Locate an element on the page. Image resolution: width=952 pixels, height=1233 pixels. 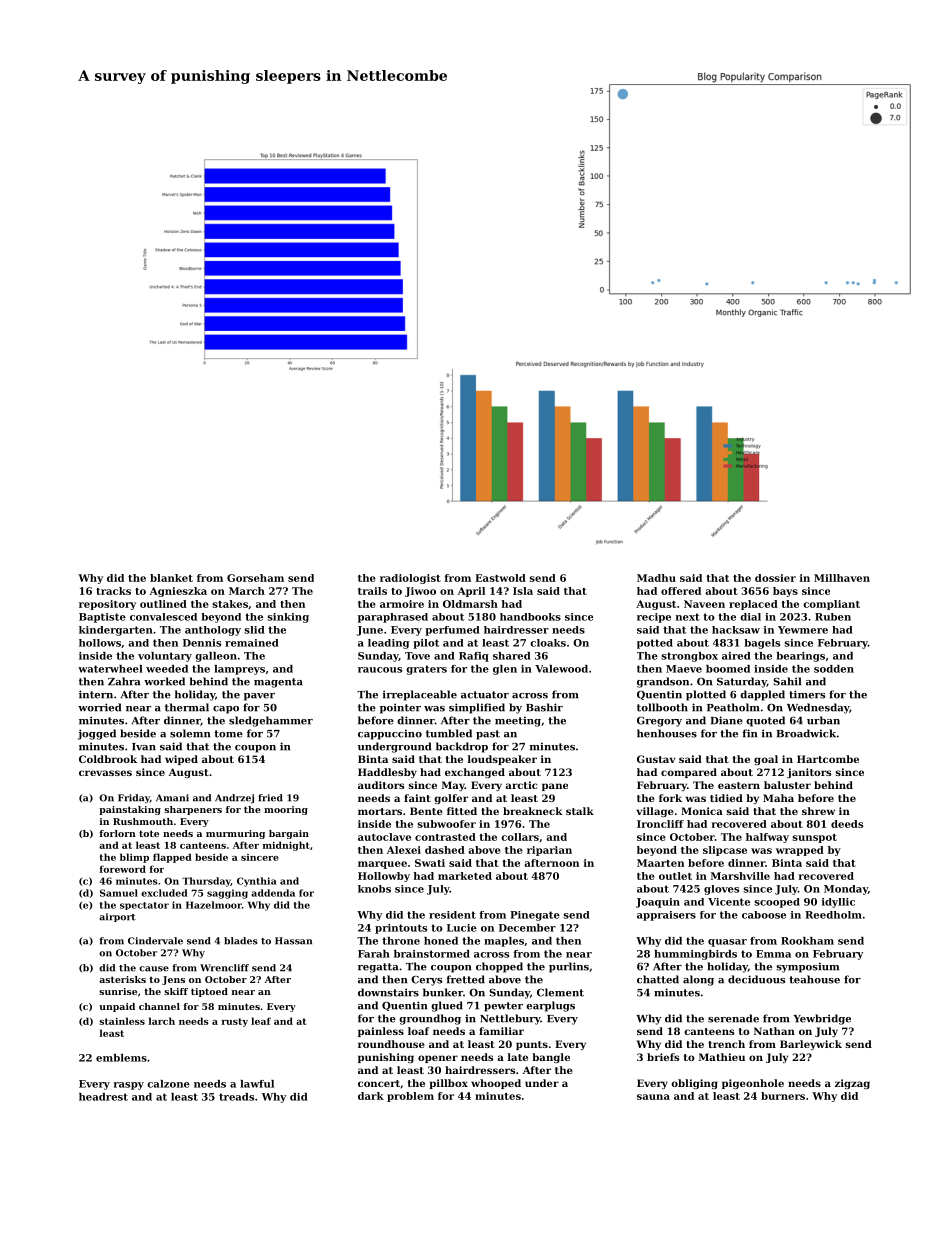
Wrencliff is located at coordinates (224, 968).
